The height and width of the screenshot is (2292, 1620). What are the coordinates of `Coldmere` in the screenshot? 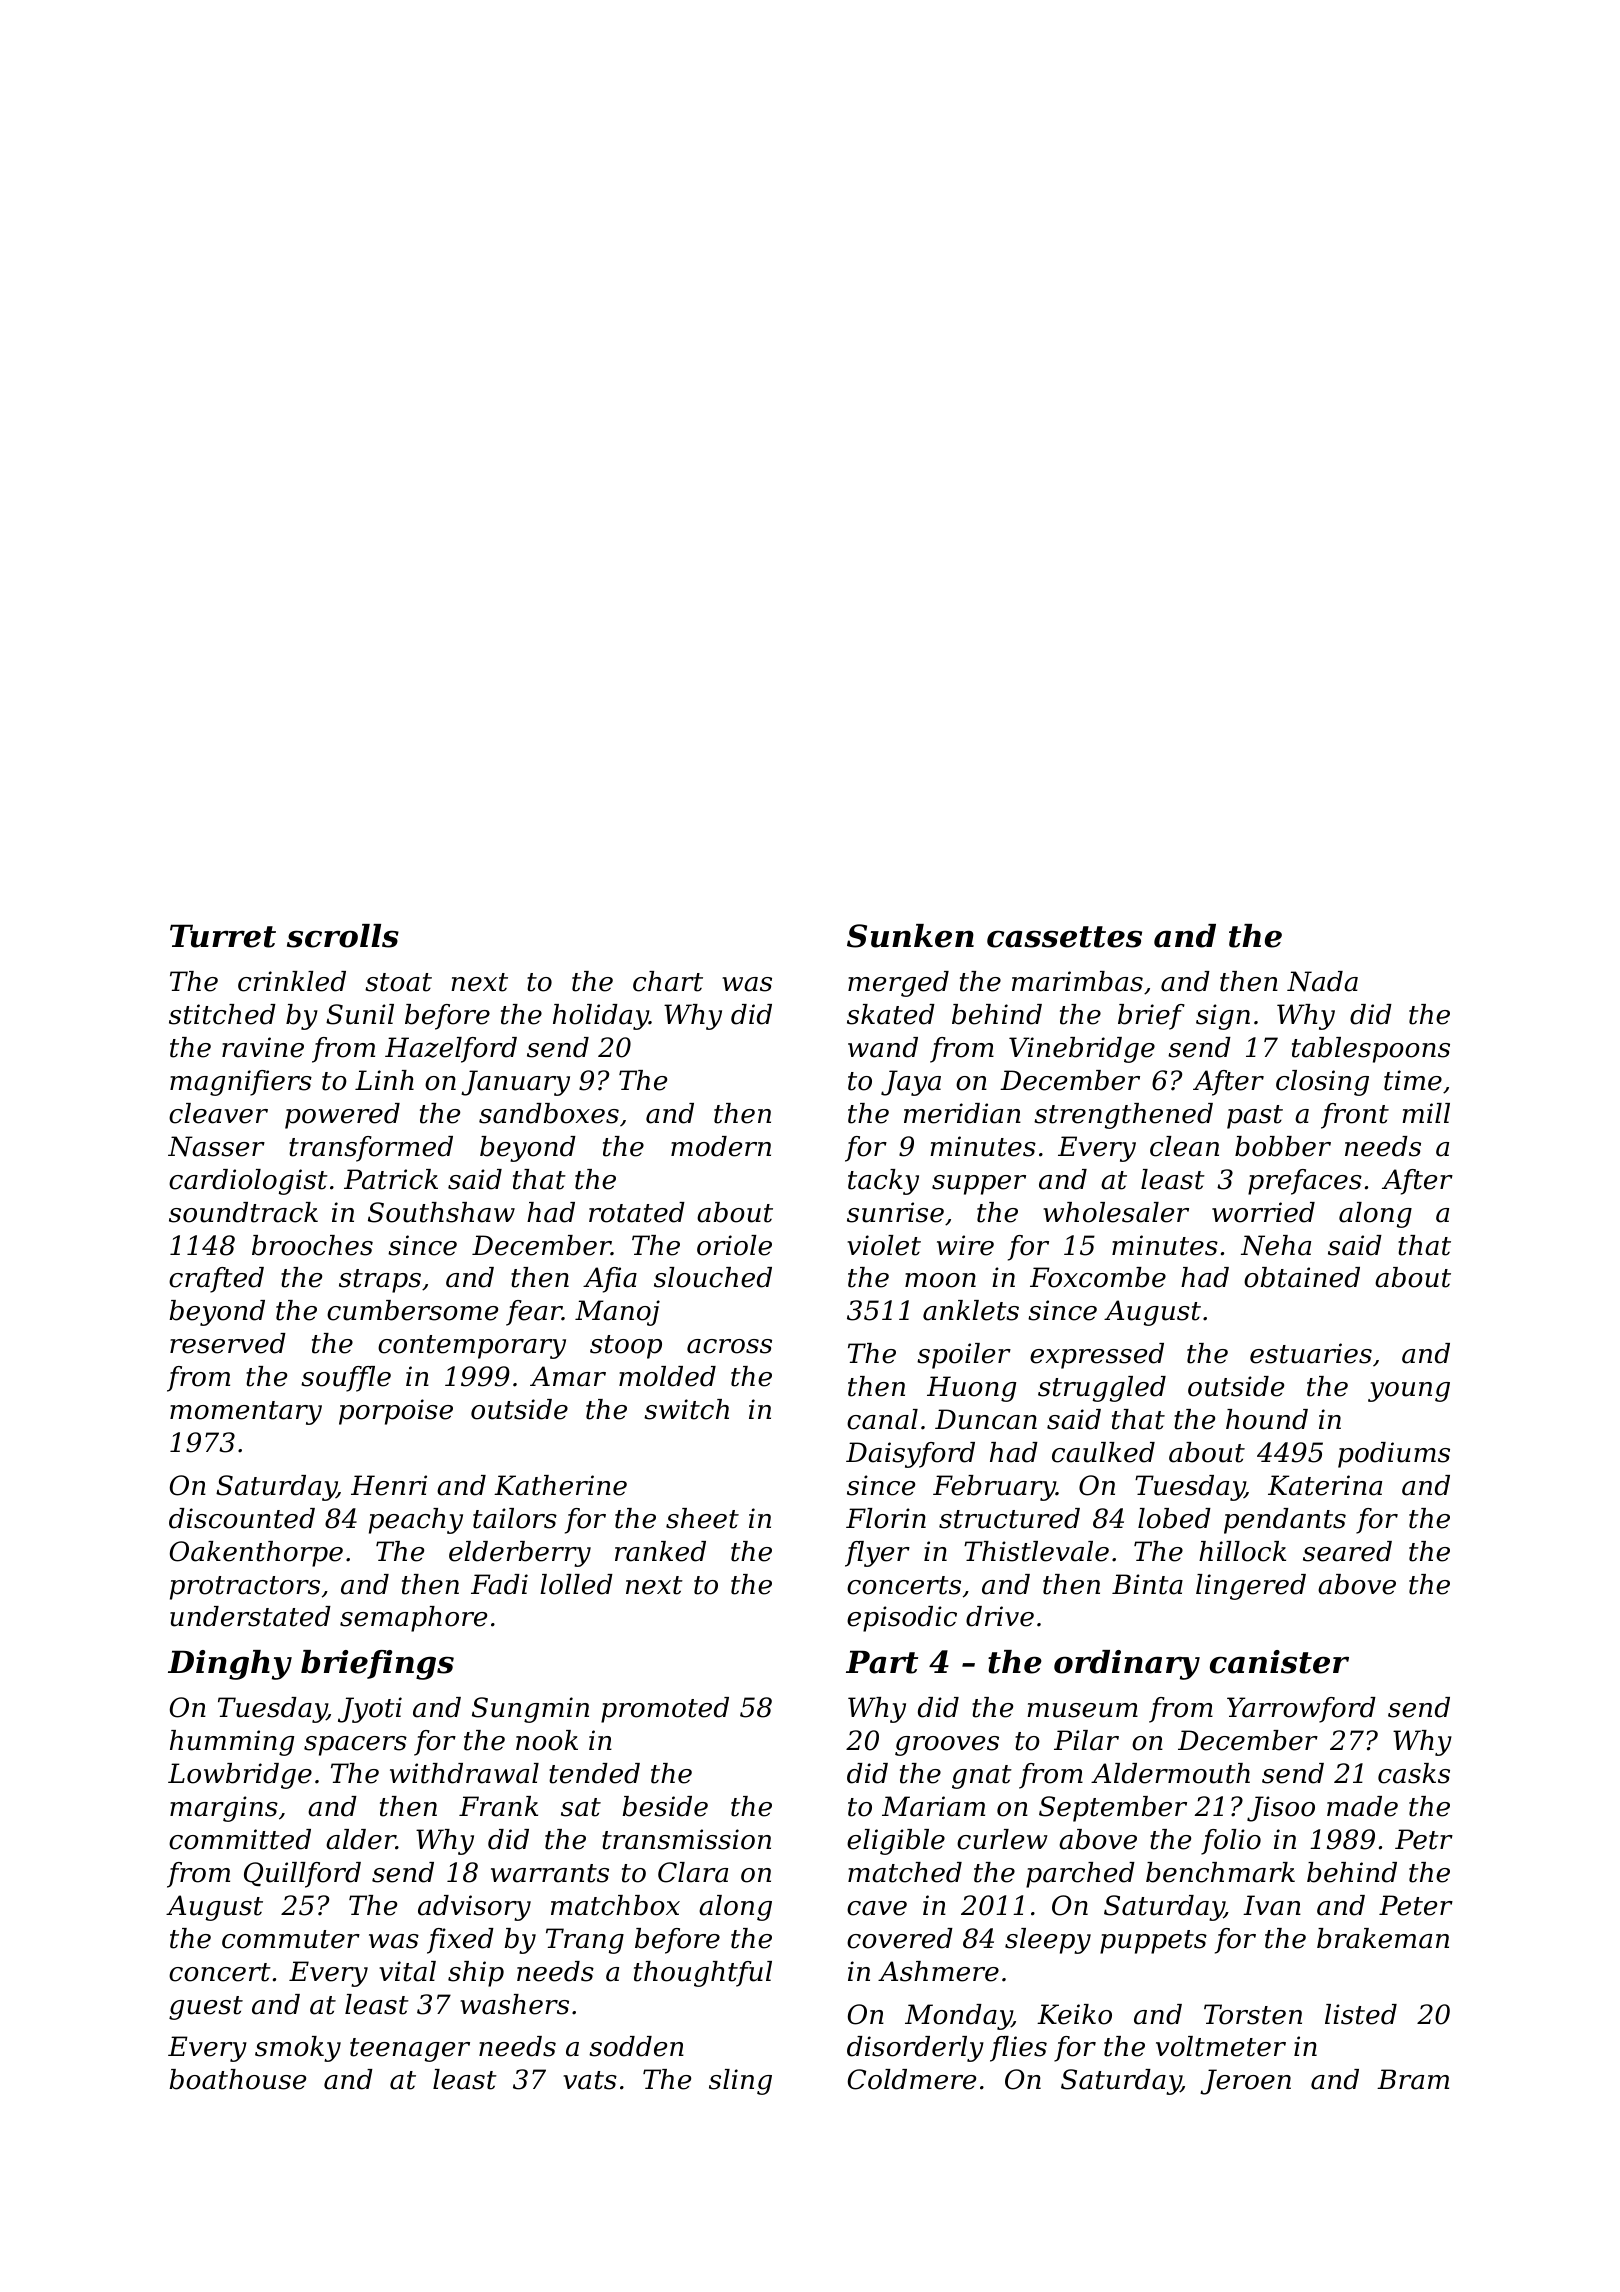 It's located at (912, 2079).
